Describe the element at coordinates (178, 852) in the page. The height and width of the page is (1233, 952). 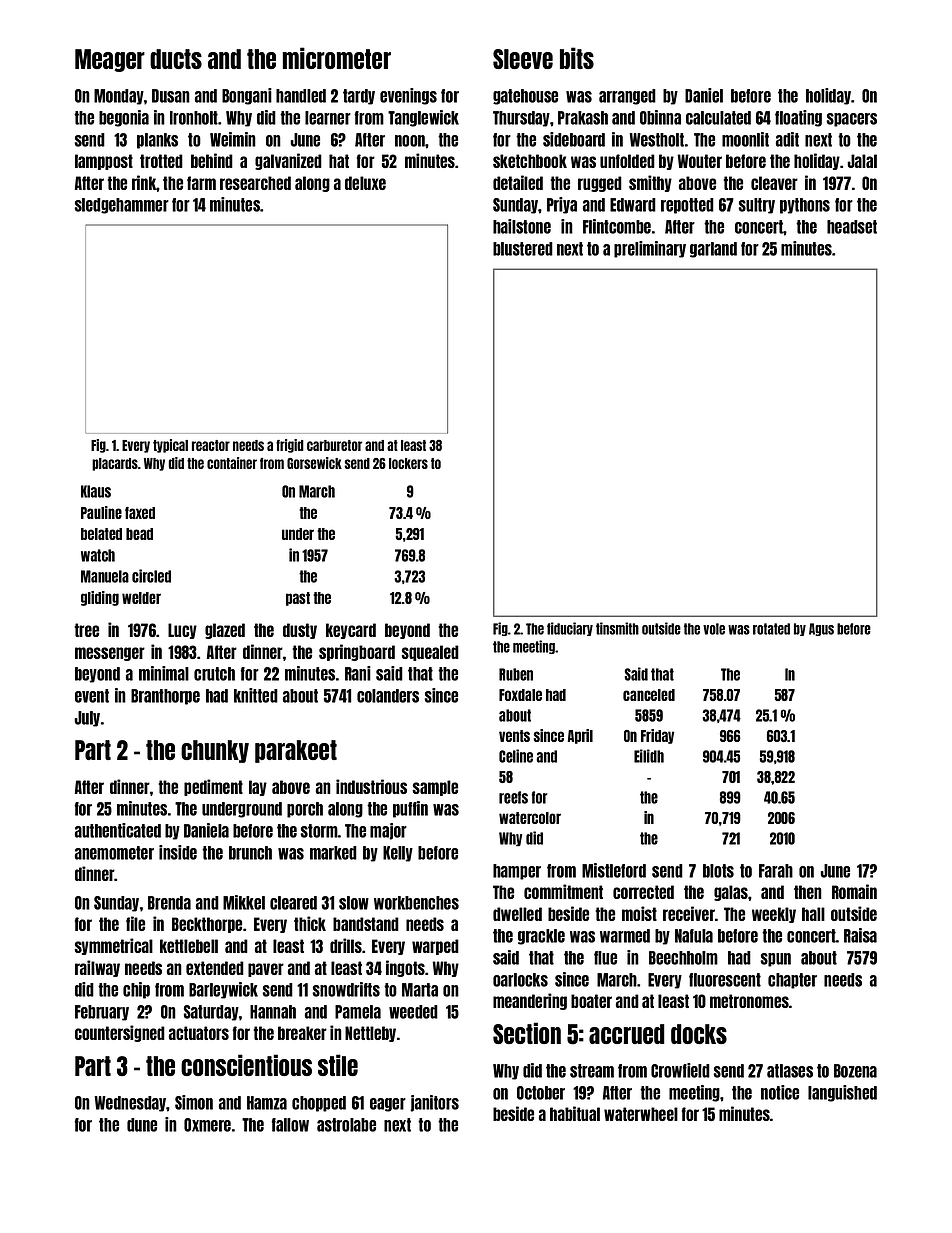
I see `inside` at that location.
